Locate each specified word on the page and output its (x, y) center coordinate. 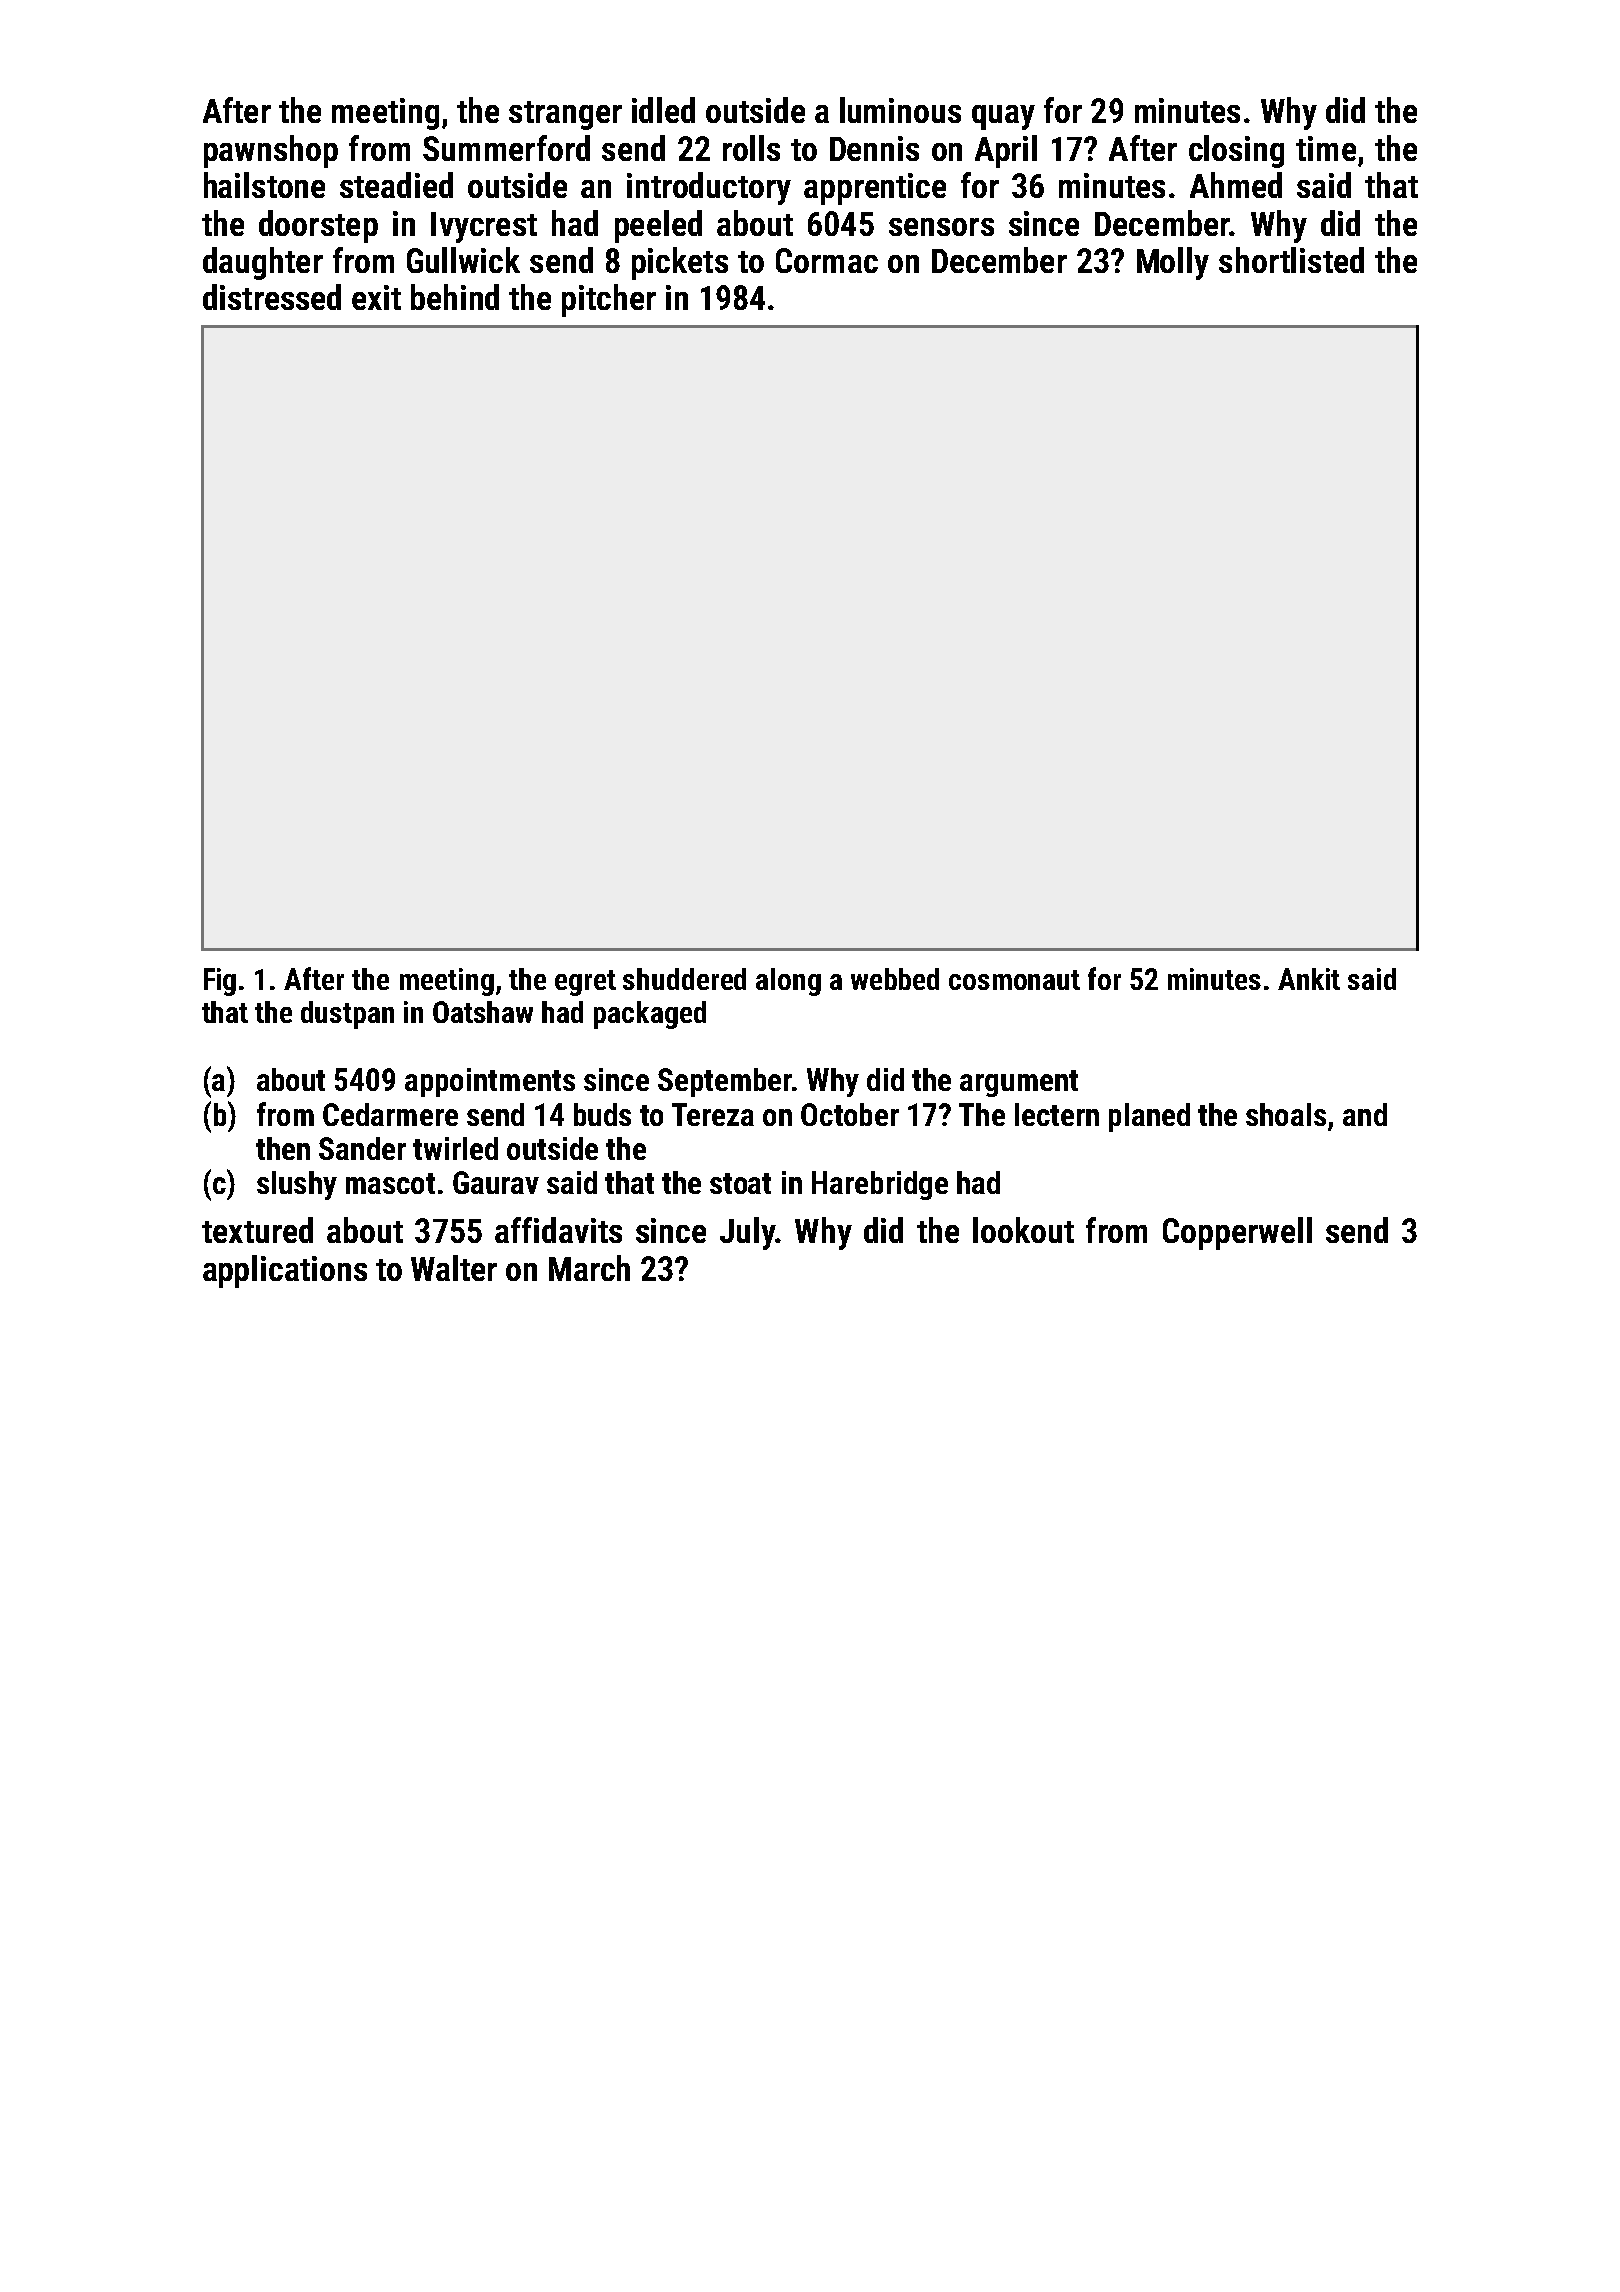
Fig (220, 982)
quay (1003, 117)
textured (257, 1230)
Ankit (1309, 979)
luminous (900, 110)
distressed (272, 297)
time (1326, 148)
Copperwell (1237, 1233)
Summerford (506, 148)
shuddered (684, 979)
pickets (680, 263)
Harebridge (880, 1185)
